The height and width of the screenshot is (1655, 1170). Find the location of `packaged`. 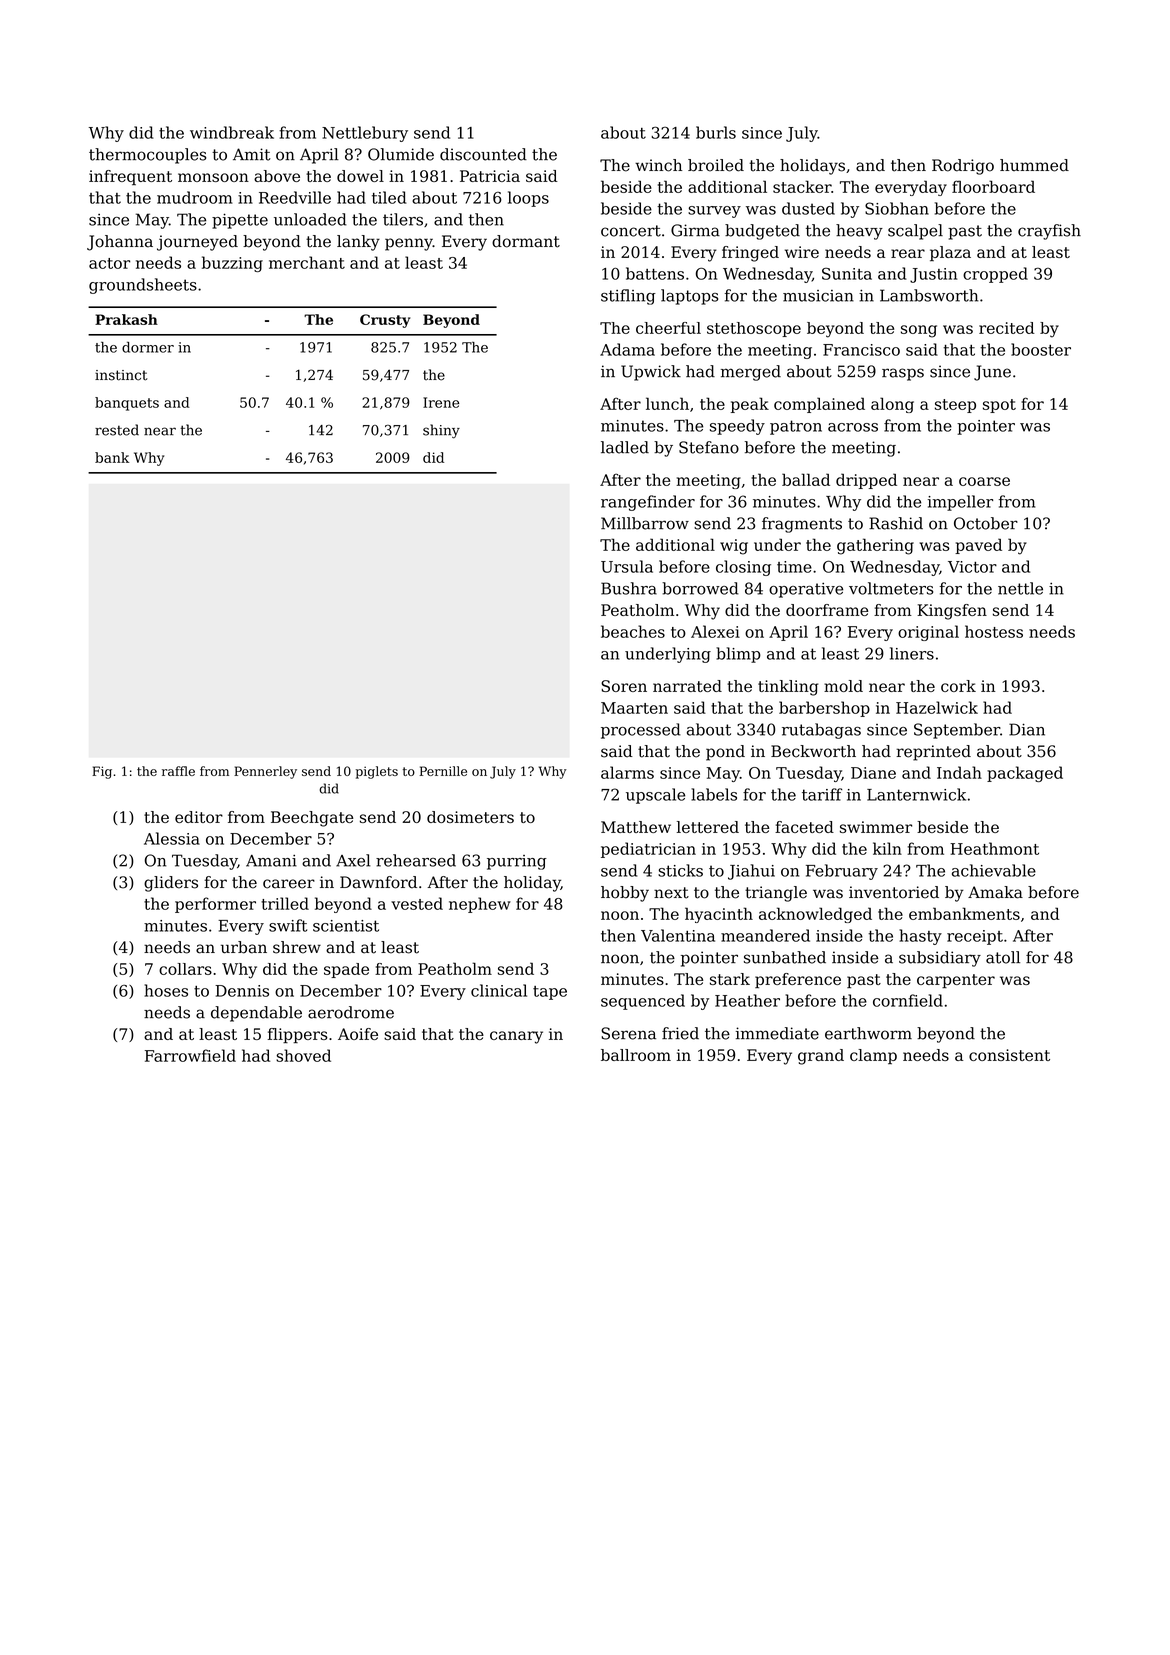

packaged is located at coordinates (1025, 774).
